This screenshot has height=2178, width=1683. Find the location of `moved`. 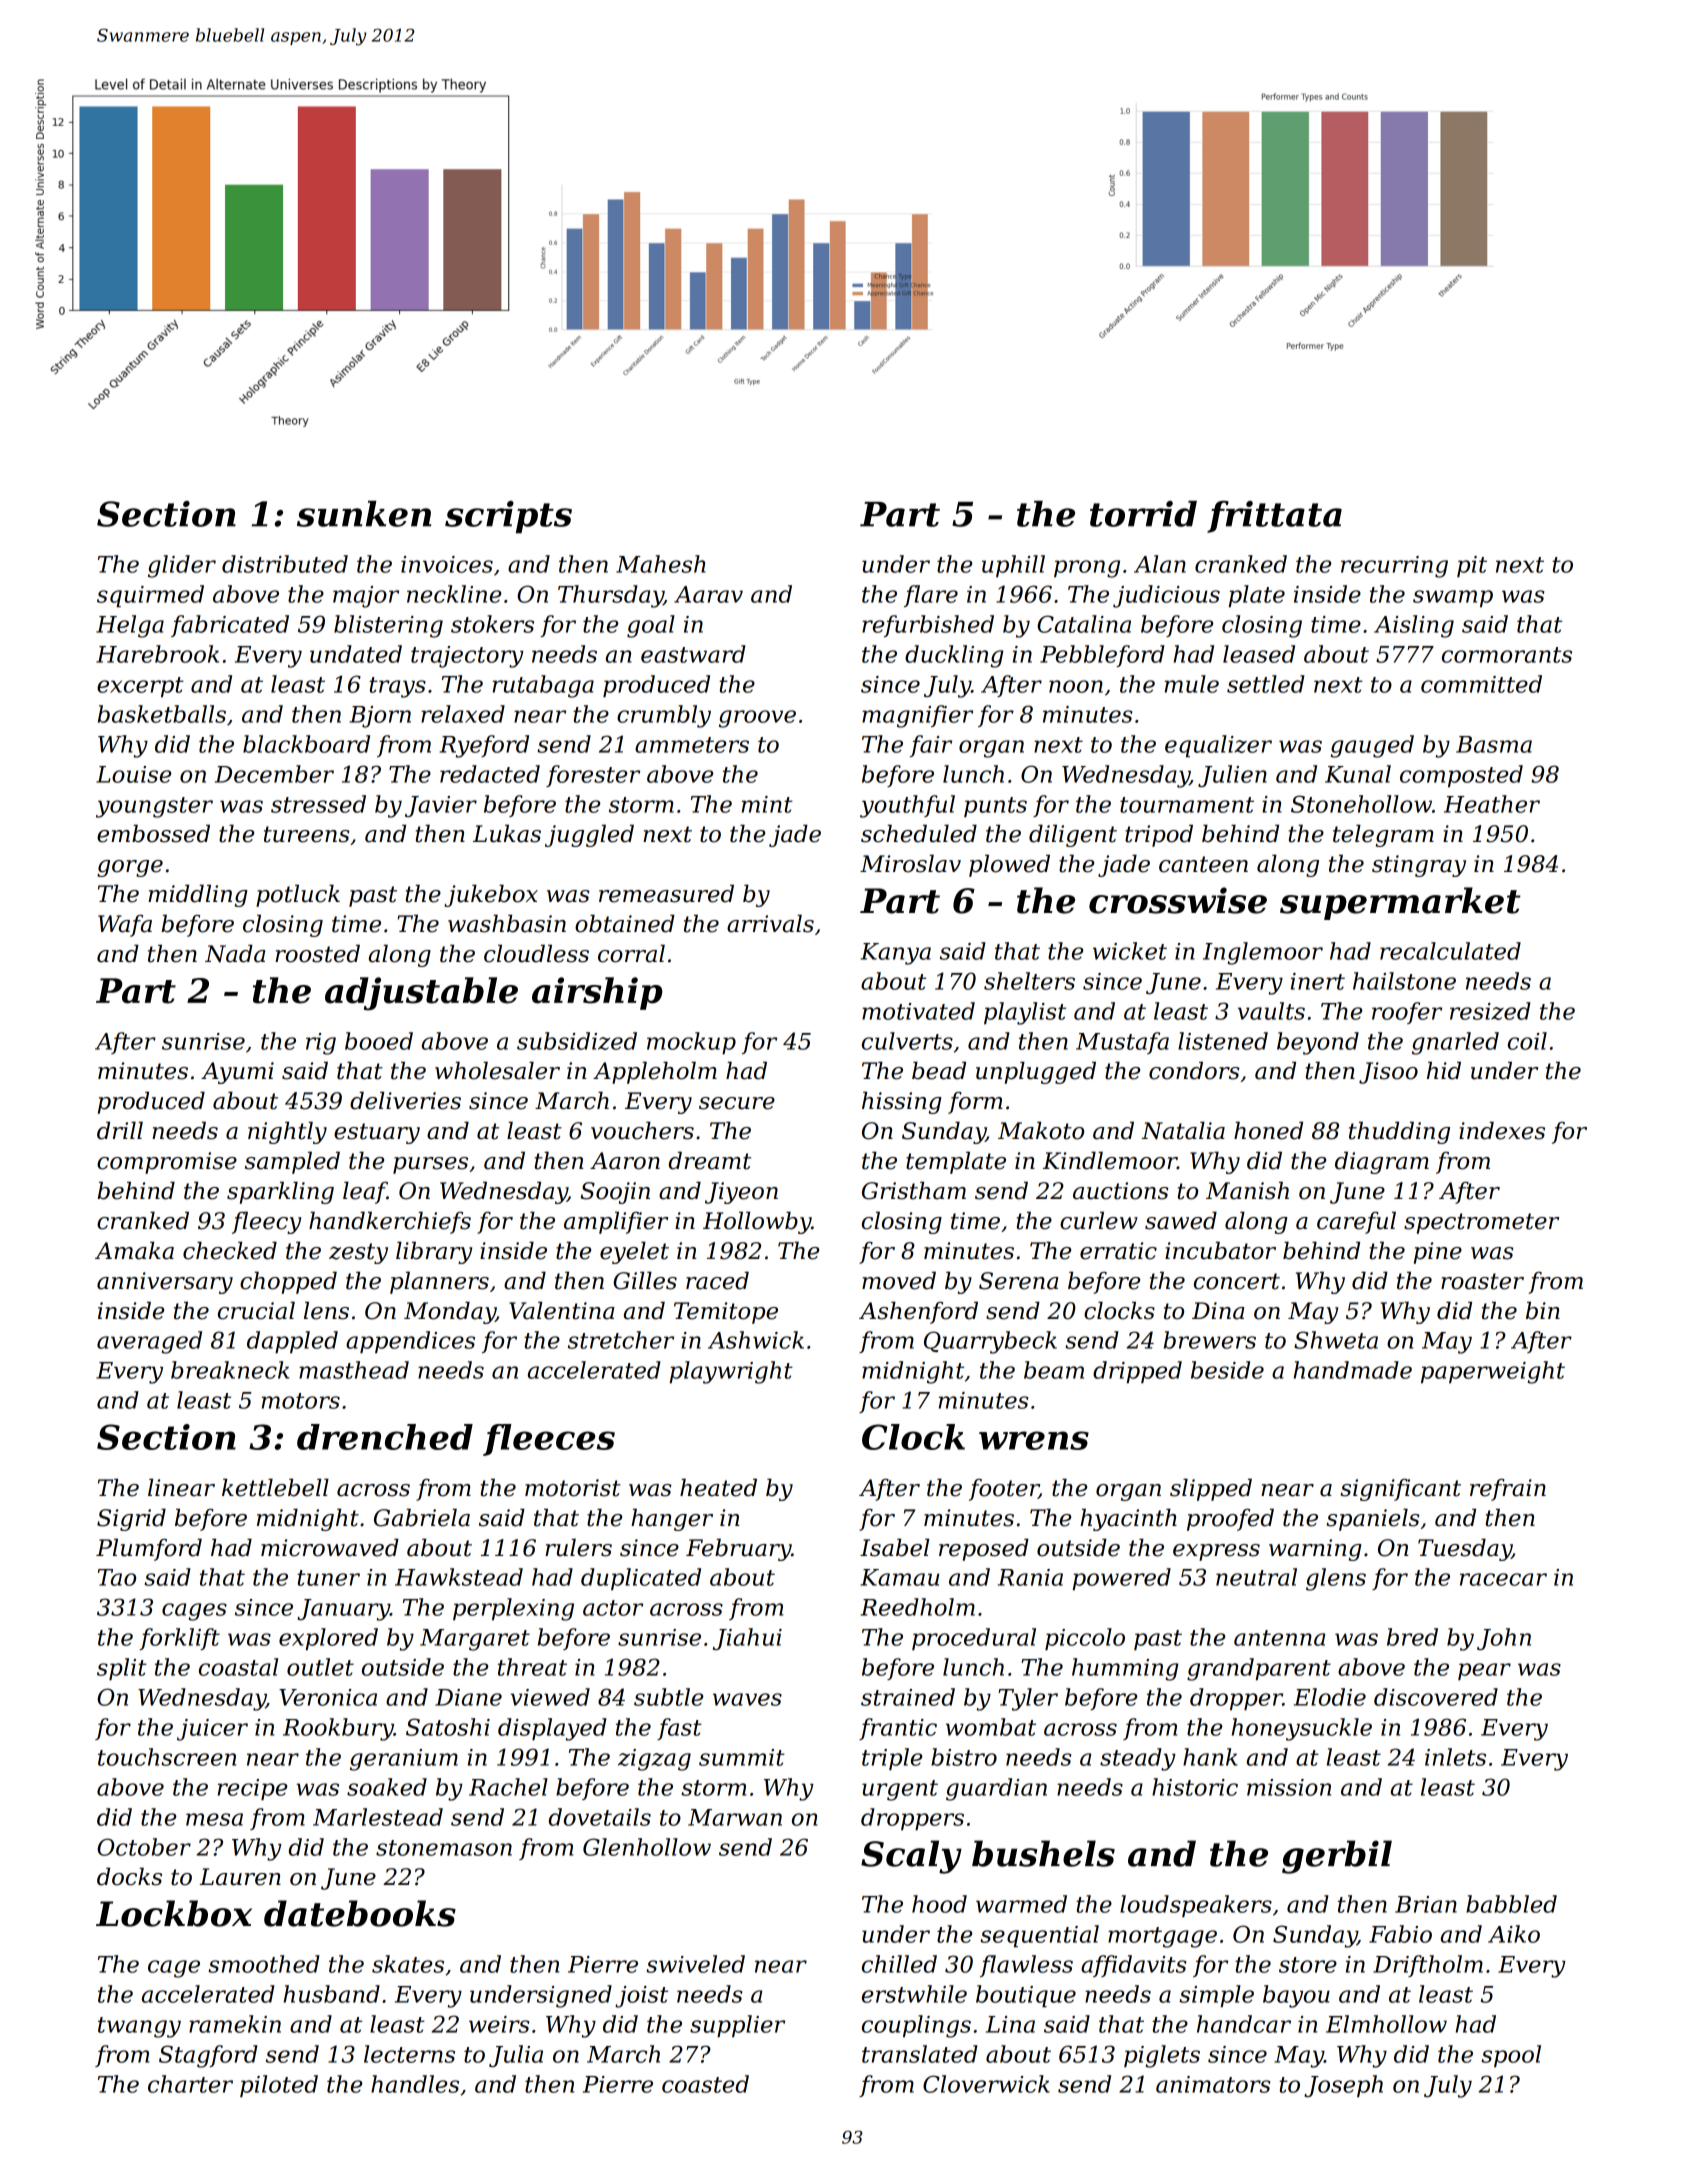

moved is located at coordinates (899, 1280).
